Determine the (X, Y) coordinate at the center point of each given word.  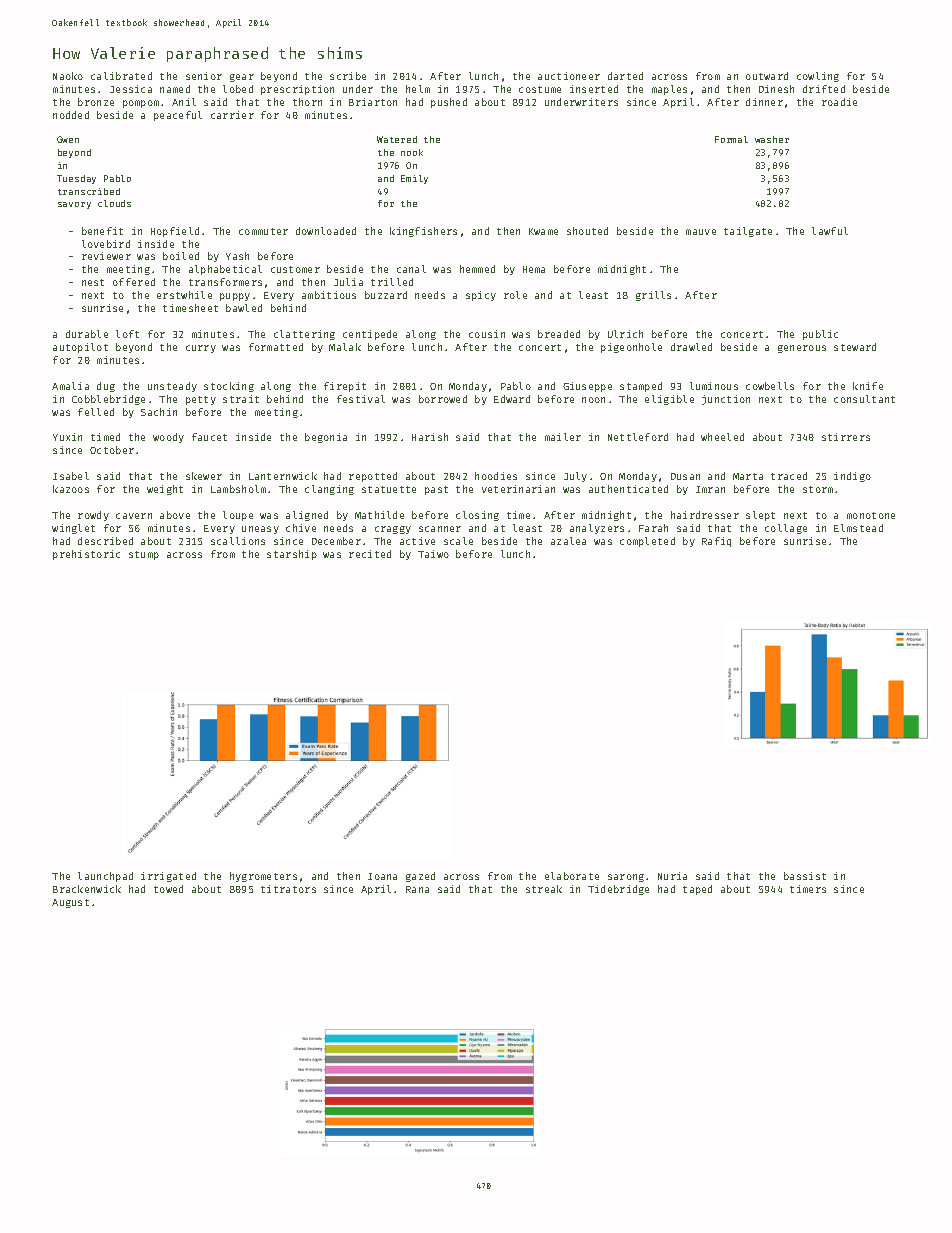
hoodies (496, 476)
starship (292, 555)
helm (418, 89)
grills (653, 296)
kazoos (71, 489)
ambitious (329, 295)
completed (647, 542)
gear (242, 78)
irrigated (168, 877)
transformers (225, 282)
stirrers (846, 437)
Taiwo (433, 554)
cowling (818, 77)
